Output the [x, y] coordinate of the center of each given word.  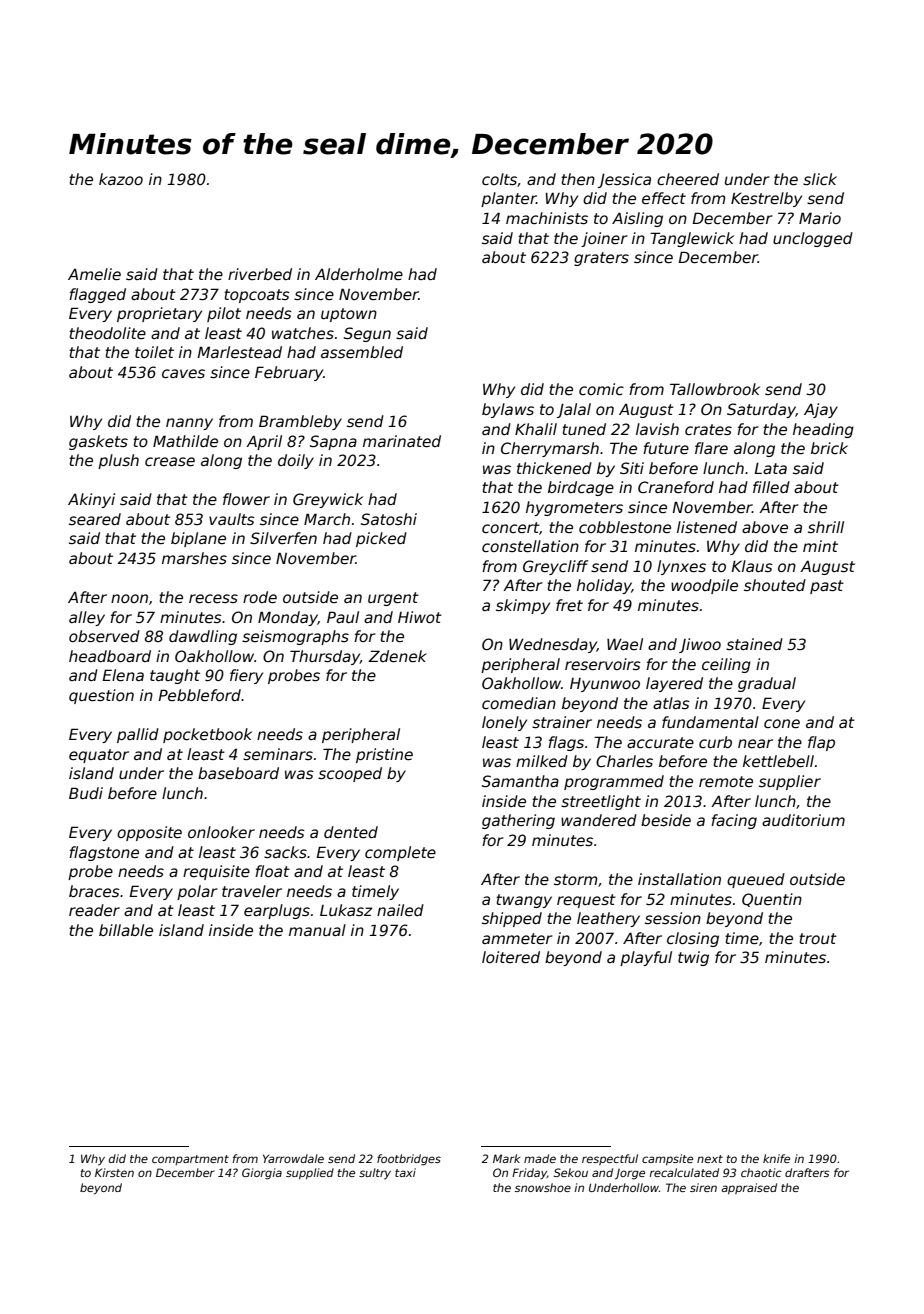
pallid [138, 735]
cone [782, 723]
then [578, 179]
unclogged [813, 239]
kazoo [121, 179]
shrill [826, 527]
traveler [252, 891]
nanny [189, 424]
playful [646, 958]
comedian [519, 703]
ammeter [517, 938]
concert [510, 527]
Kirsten [114, 1172]
